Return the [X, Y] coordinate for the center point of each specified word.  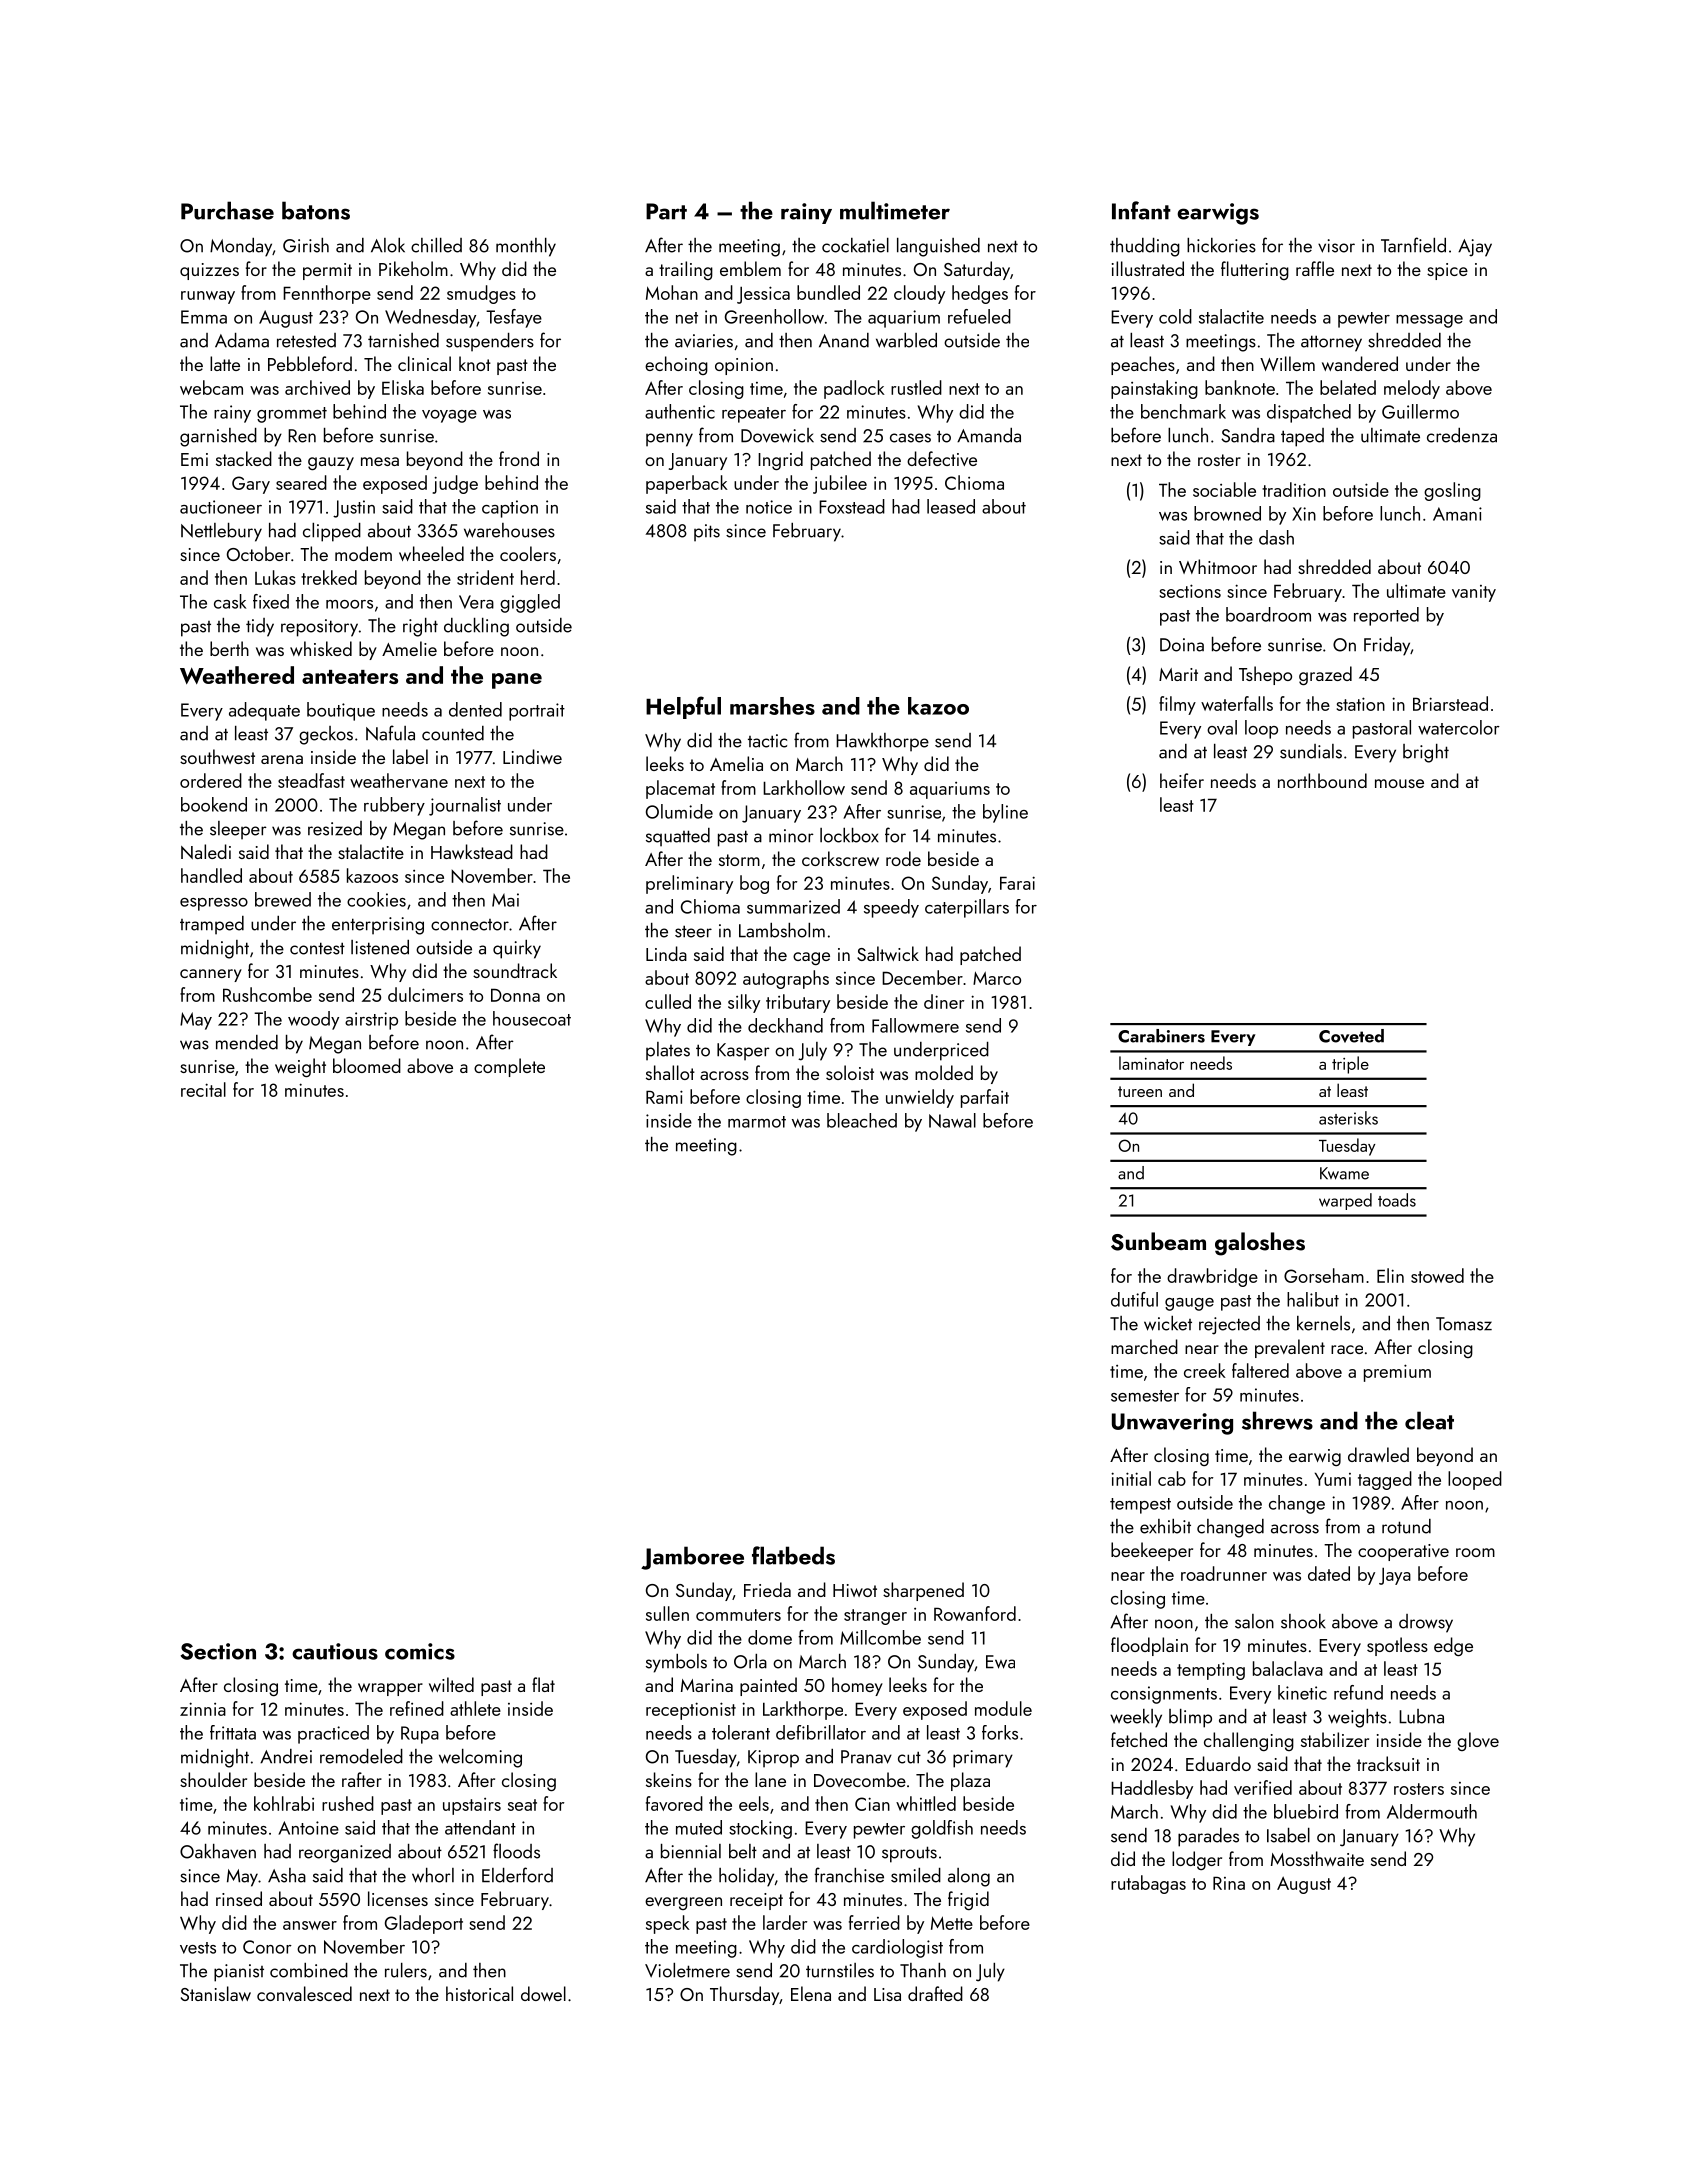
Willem [1287, 363]
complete [509, 1067]
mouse [1399, 783]
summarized [793, 906]
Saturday [977, 270]
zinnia [203, 1709]
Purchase [227, 210]
